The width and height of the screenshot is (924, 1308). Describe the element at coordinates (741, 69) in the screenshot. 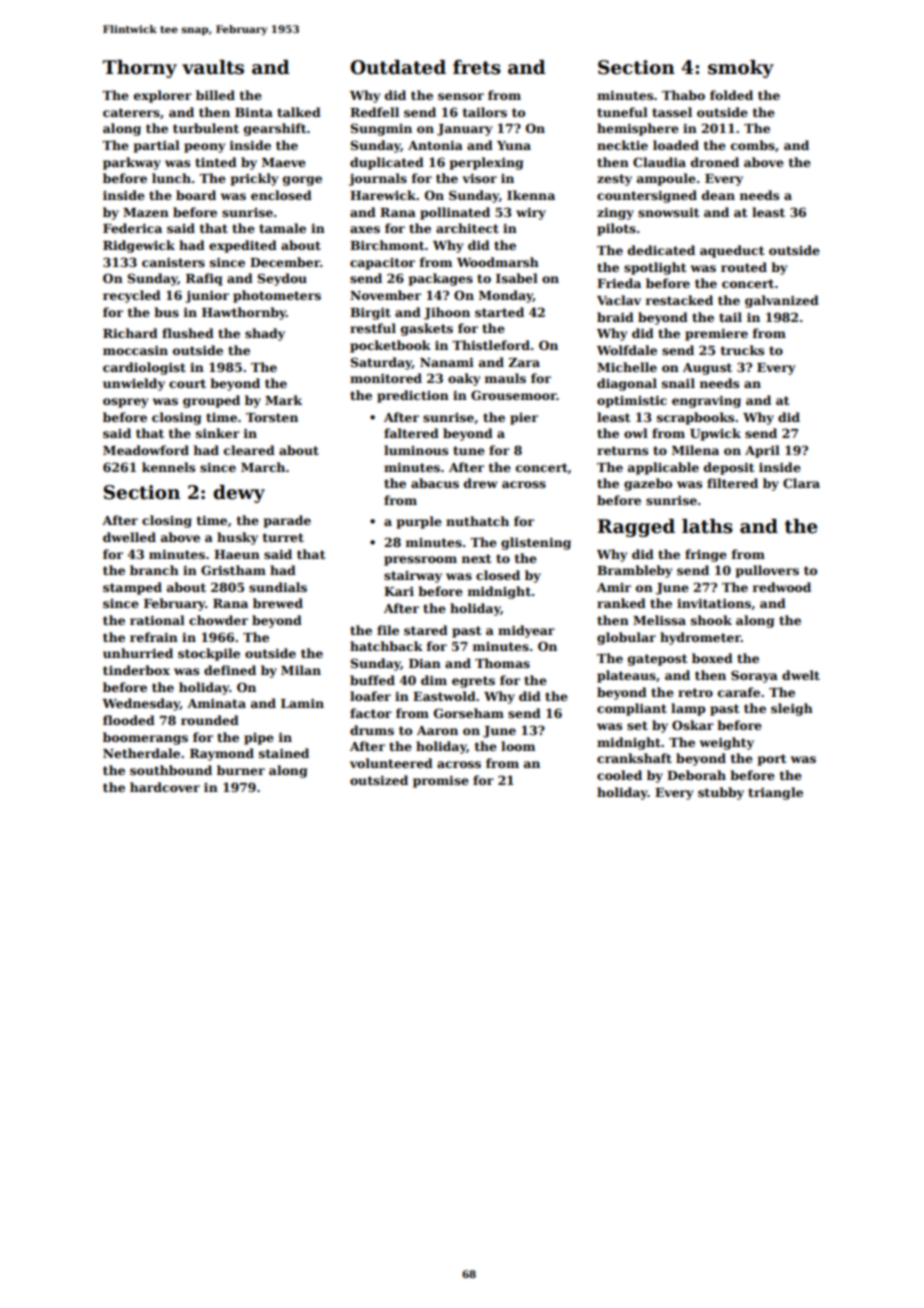

I see `smoky` at that location.
